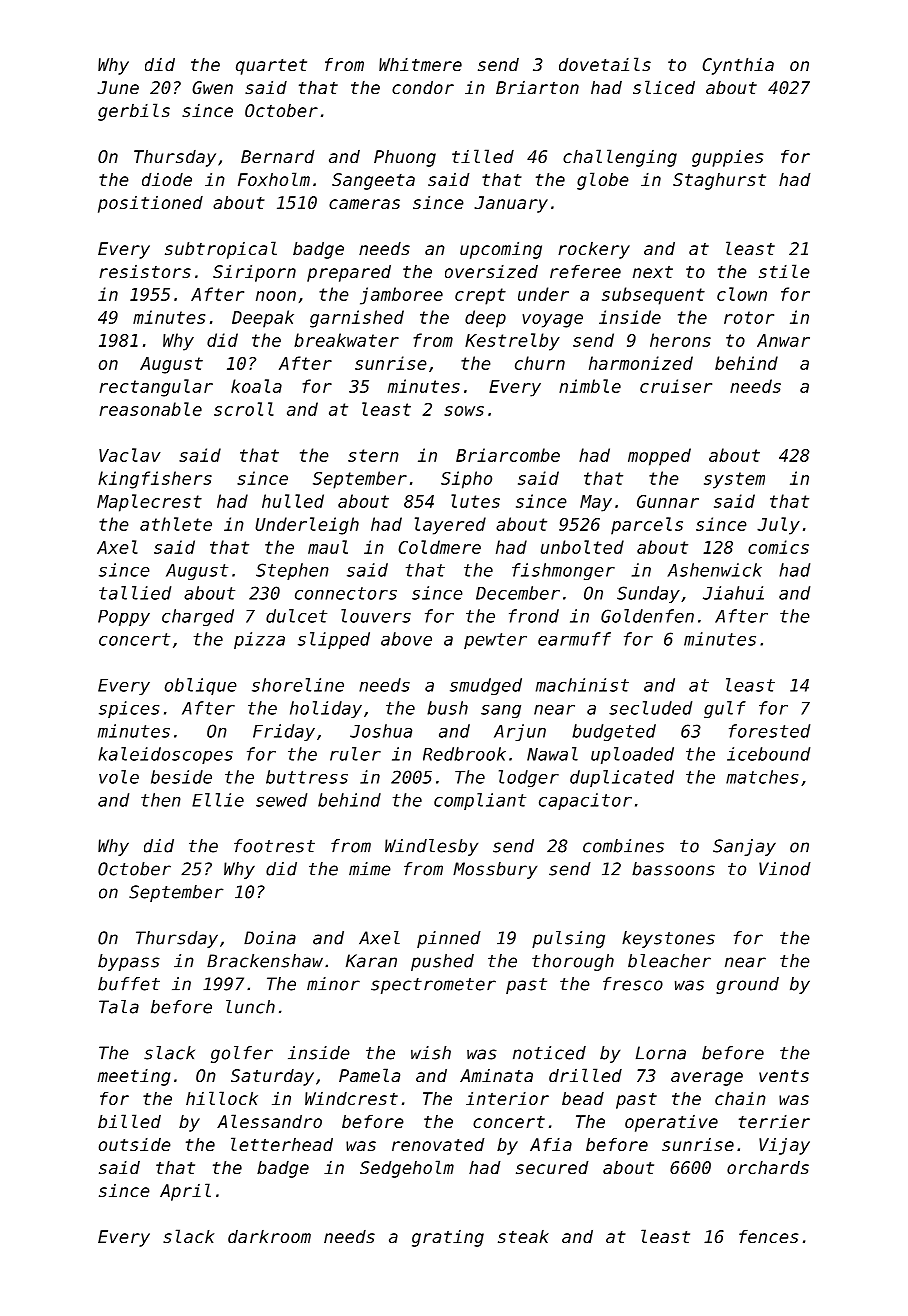 The image size is (908, 1316). I want to click on charged, so click(198, 617).
